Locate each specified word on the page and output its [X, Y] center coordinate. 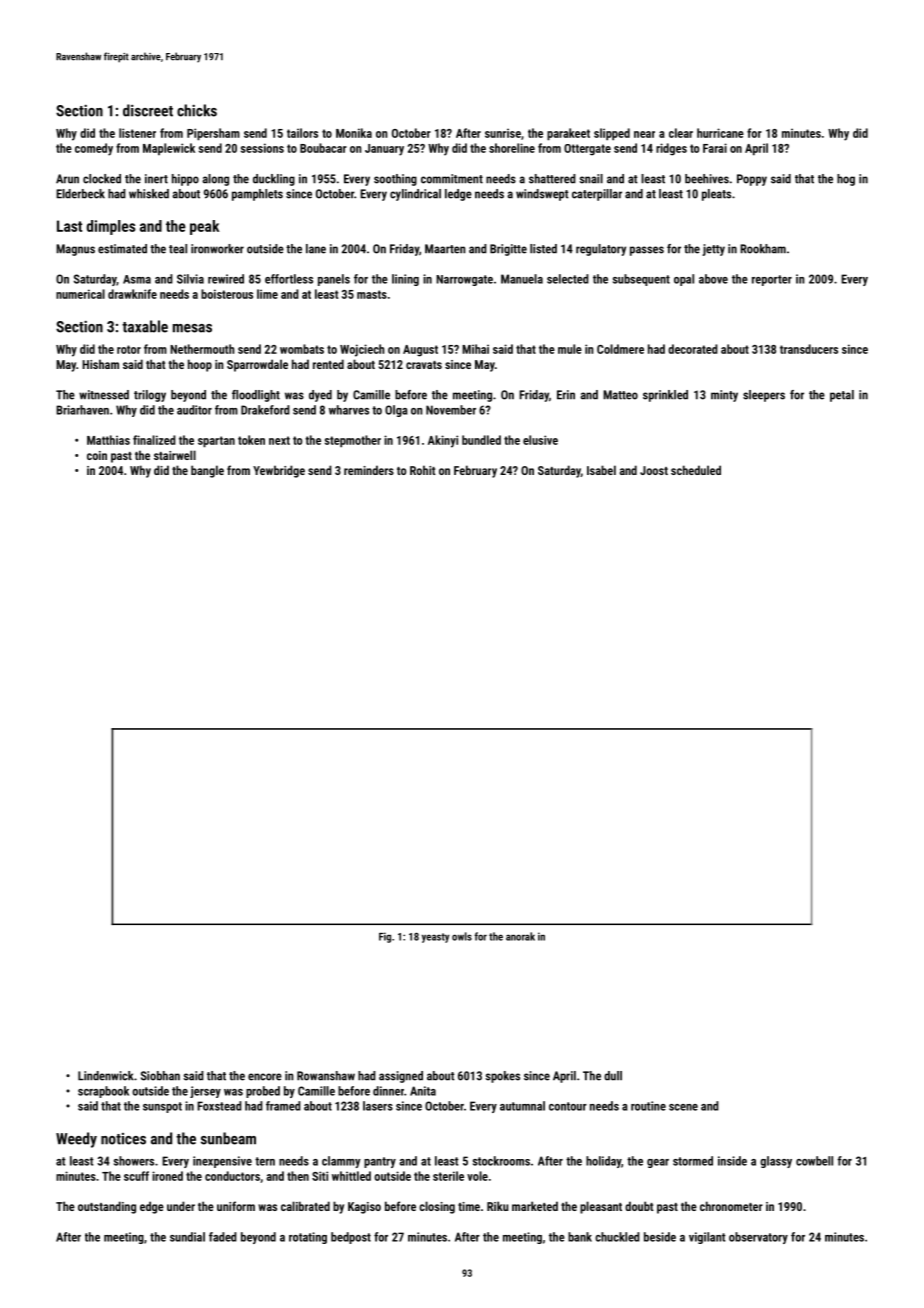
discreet [148, 110]
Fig [385, 937]
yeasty [436, 938]
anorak [520, 936]
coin [97, 455]
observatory [758, 1238]
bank [580, 1237]
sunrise [503, 133]
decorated [693, 349]
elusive [540, 440]
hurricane [720, 133]
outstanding [107, 1207]
